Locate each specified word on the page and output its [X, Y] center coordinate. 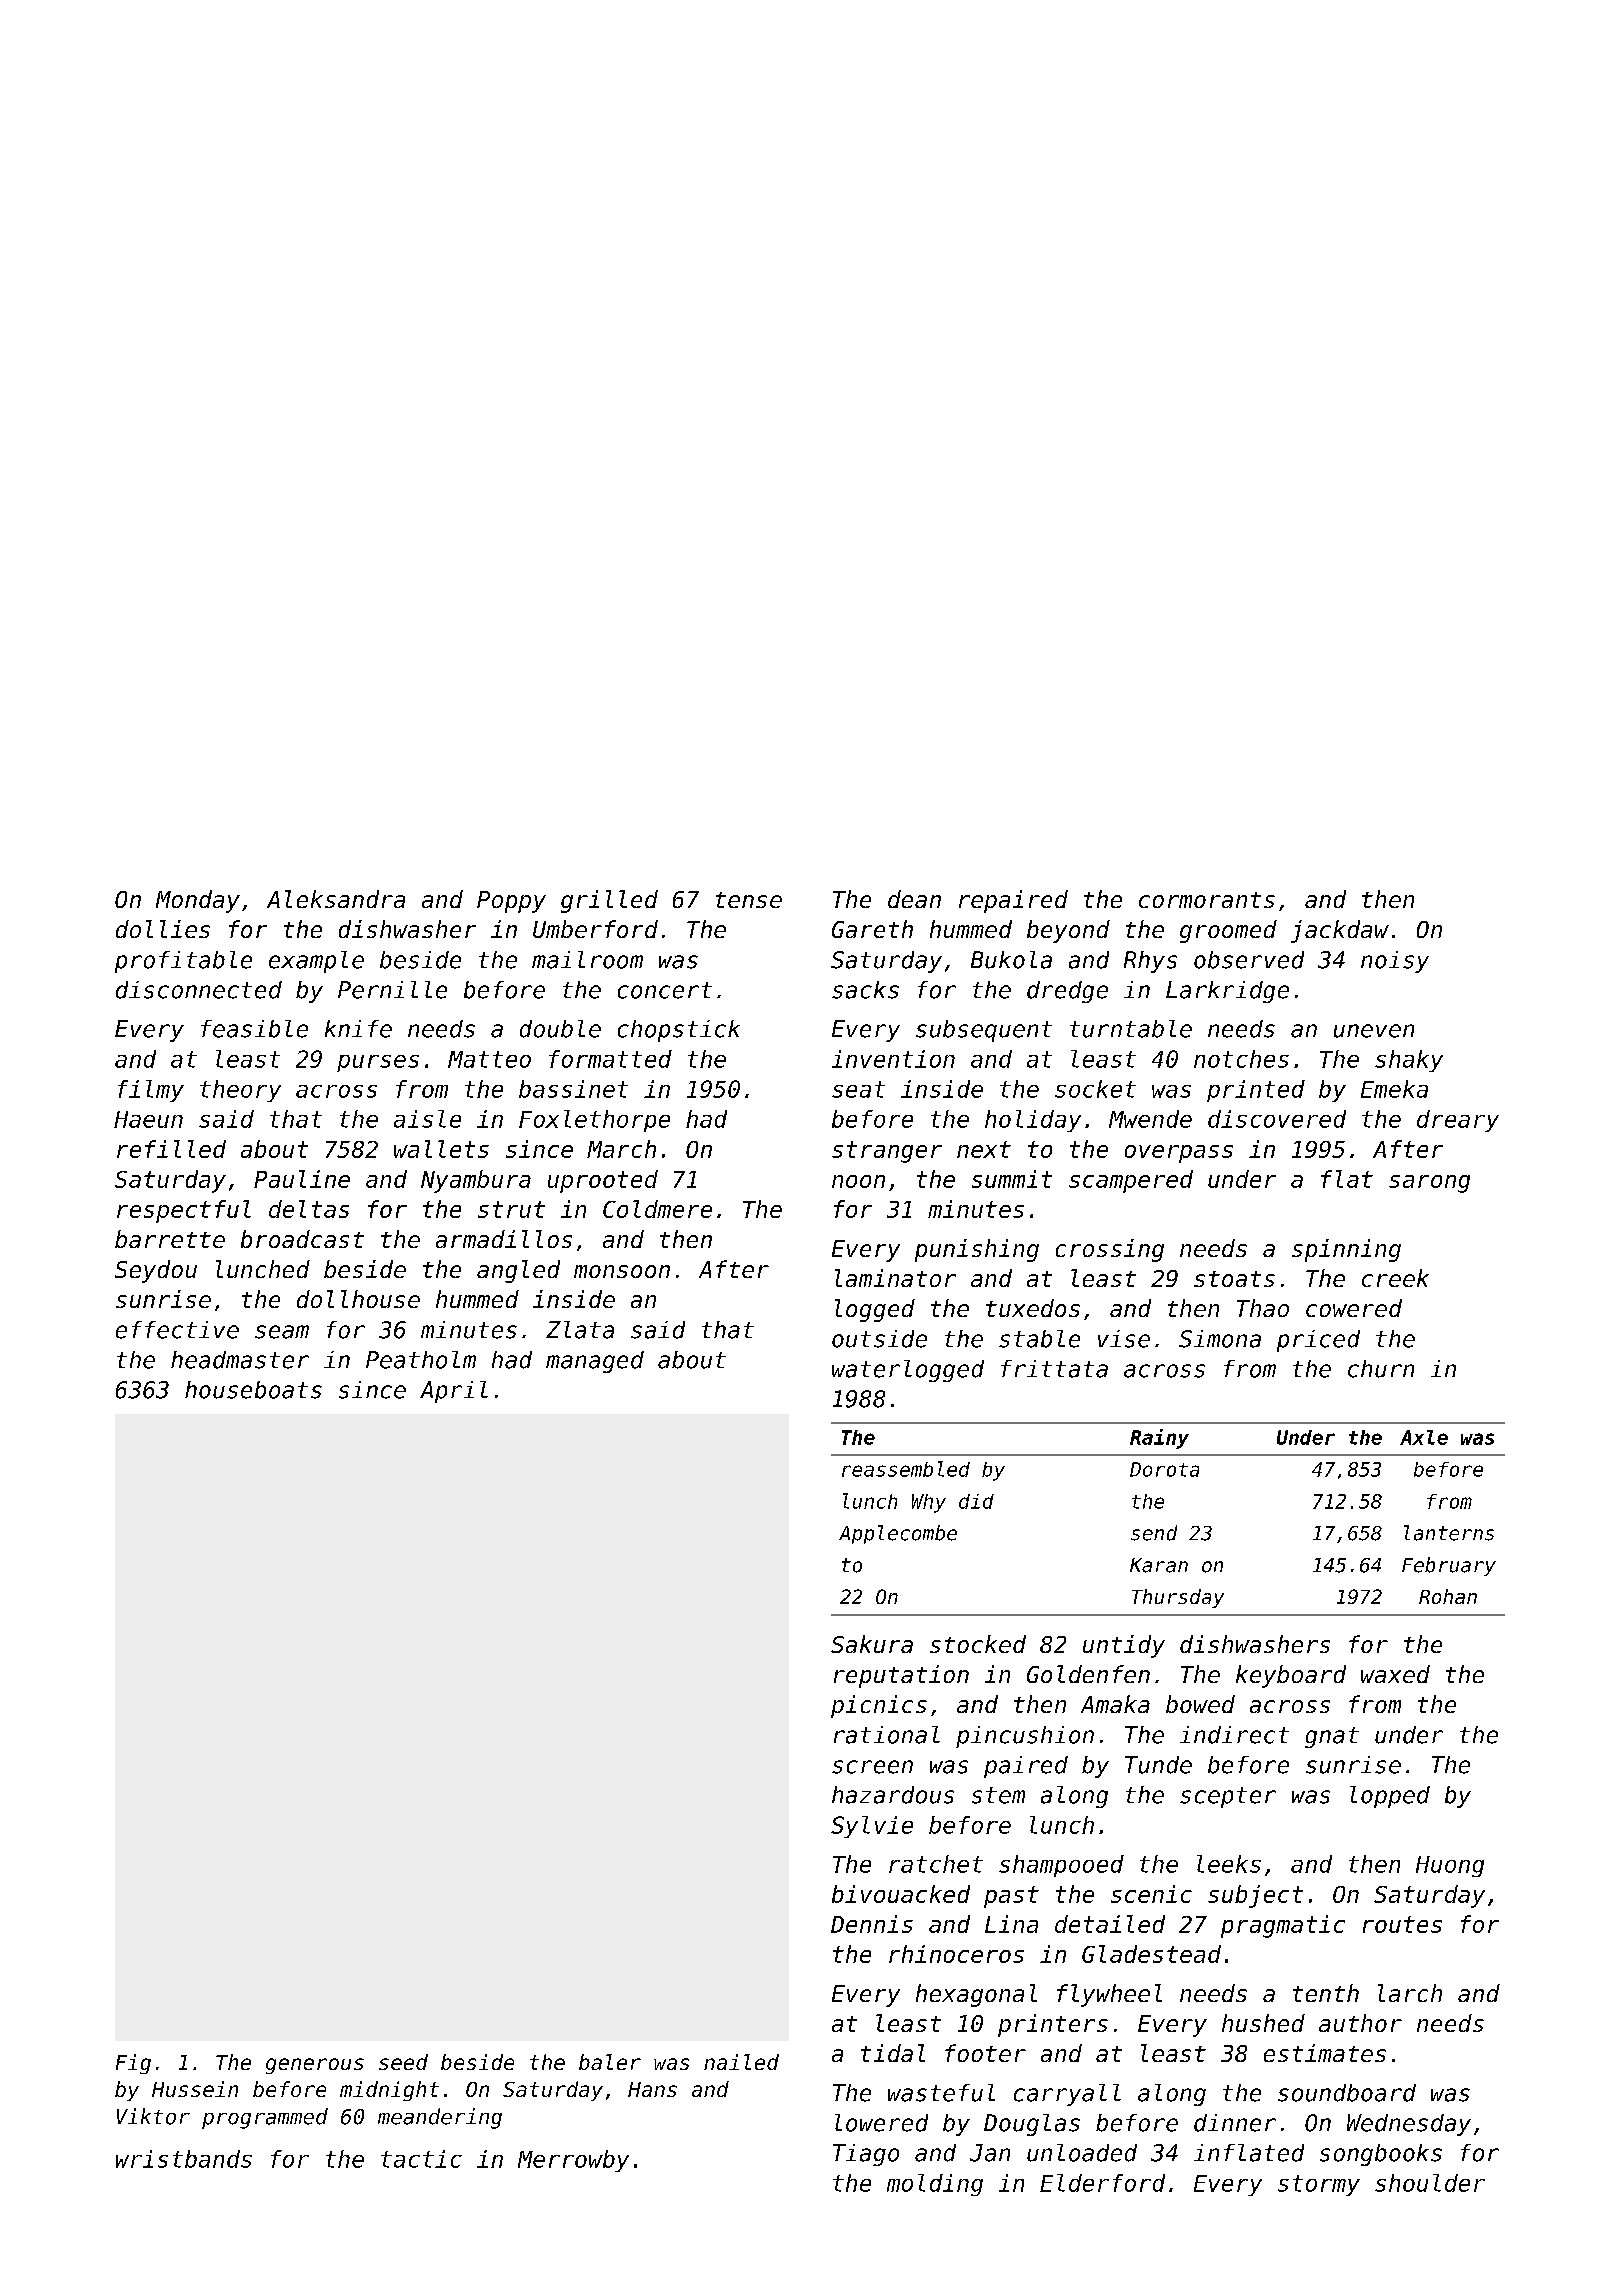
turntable [1131, 1029]
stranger [887, 1152]
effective [177, 1330]
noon [858, 1181]
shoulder [1430, 2183]
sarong [1429, 1184]
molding [935, 2185]
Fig [133, 2064]
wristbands [184, 2159]
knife [358, 1029]
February [1449, 1566]
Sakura [872, 1644]
